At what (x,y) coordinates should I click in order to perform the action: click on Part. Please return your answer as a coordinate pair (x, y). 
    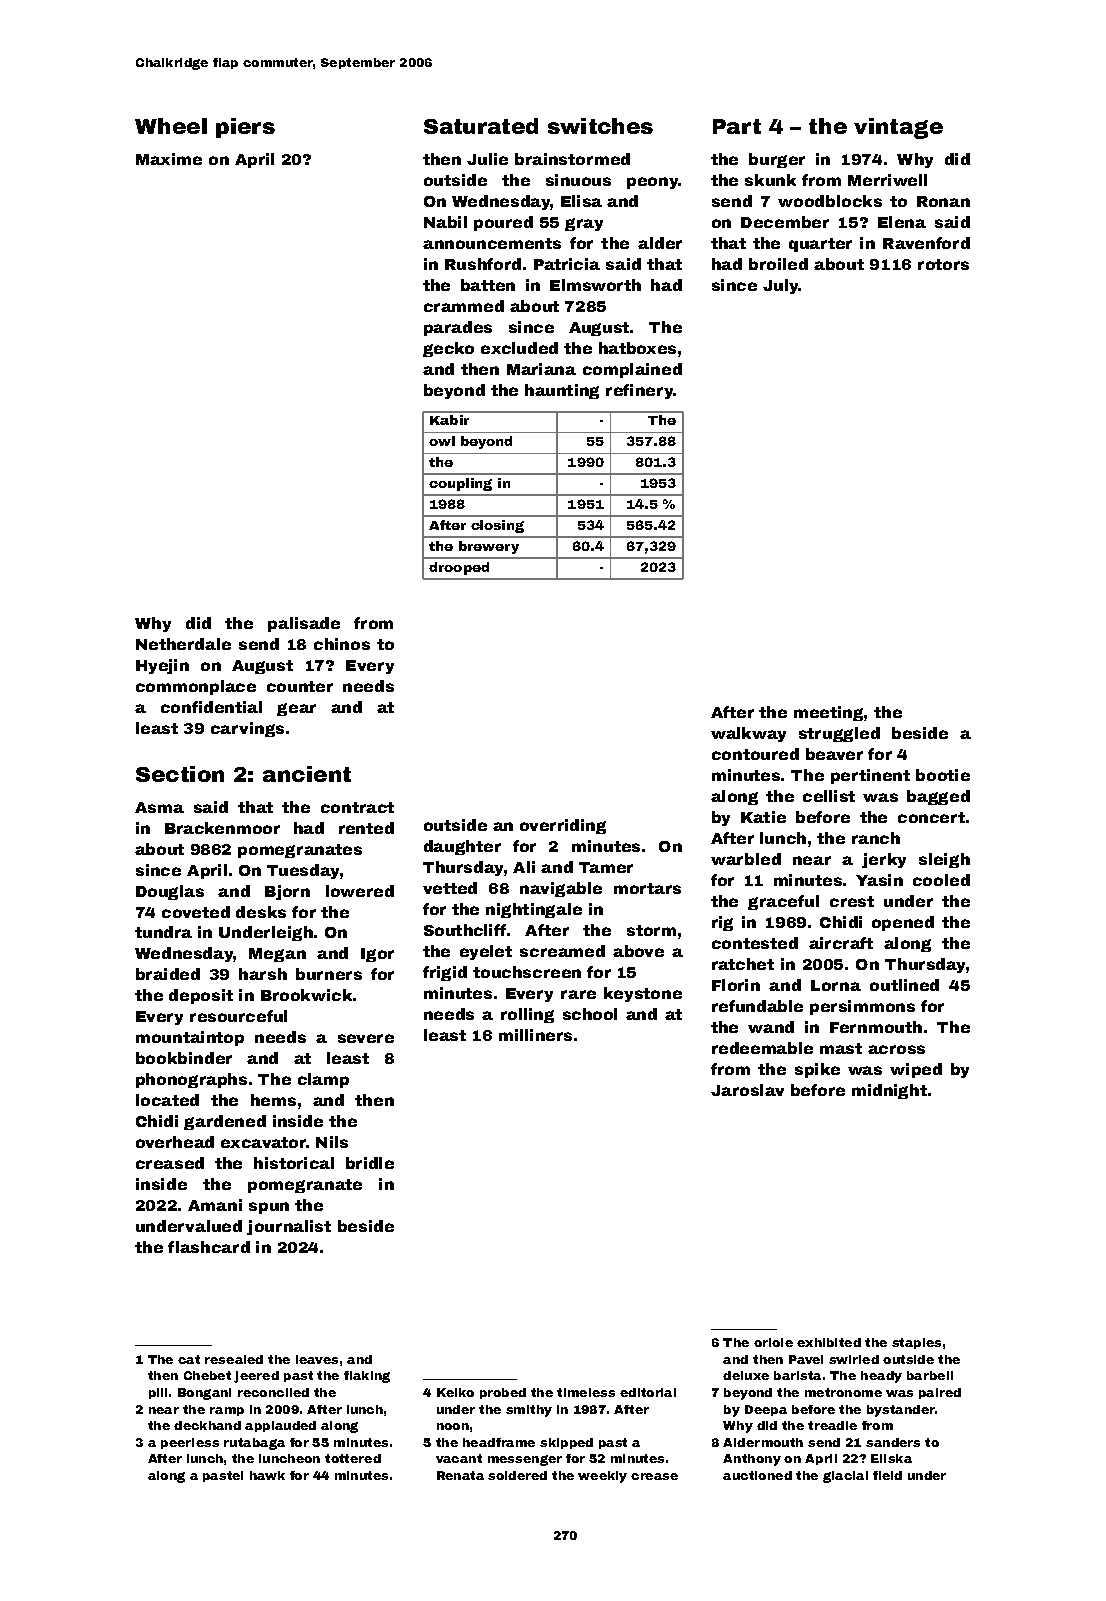
    Looking at the image, I should click on (737, 126).
